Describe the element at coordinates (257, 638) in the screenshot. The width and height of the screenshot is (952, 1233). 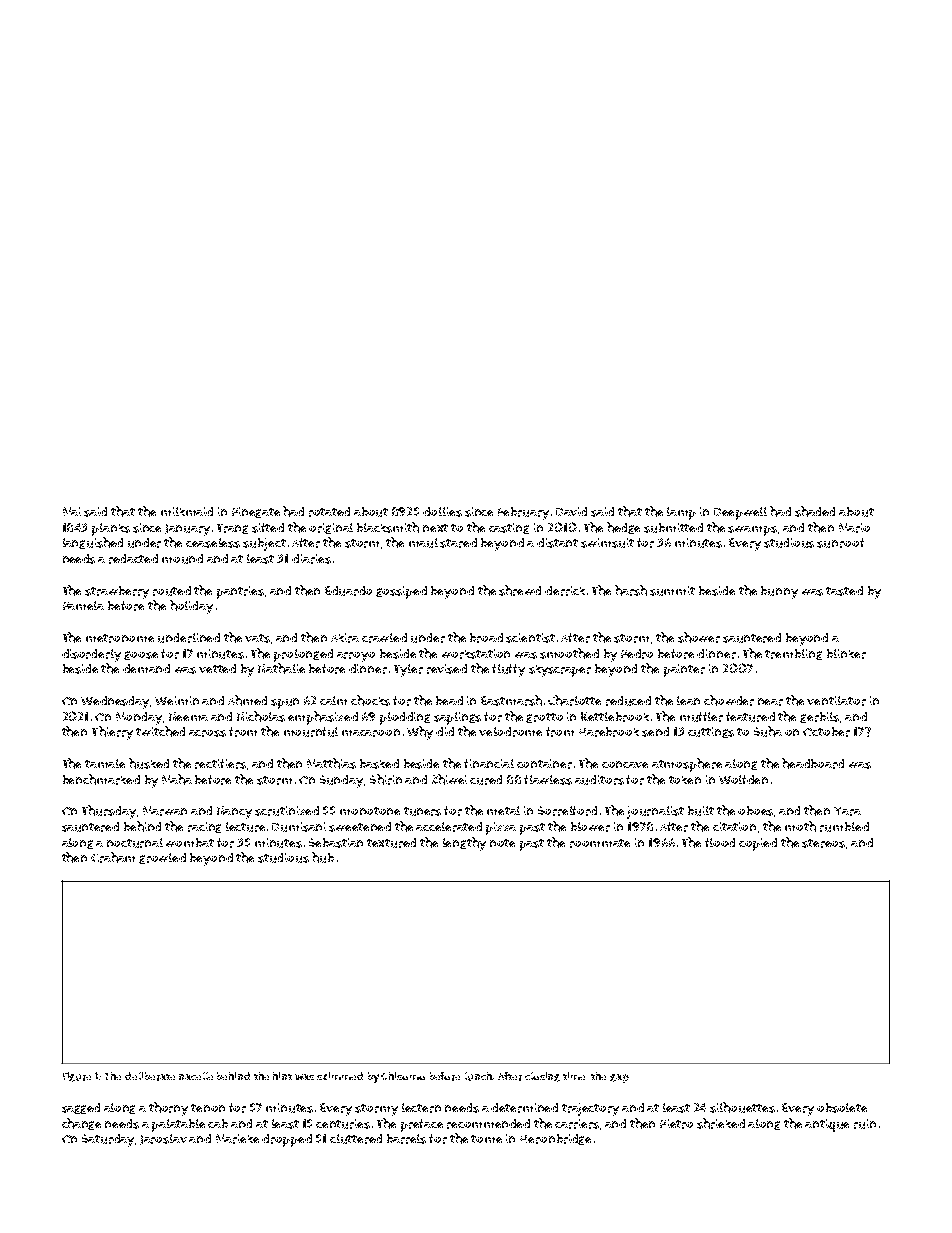
I see `vats` at that location.
